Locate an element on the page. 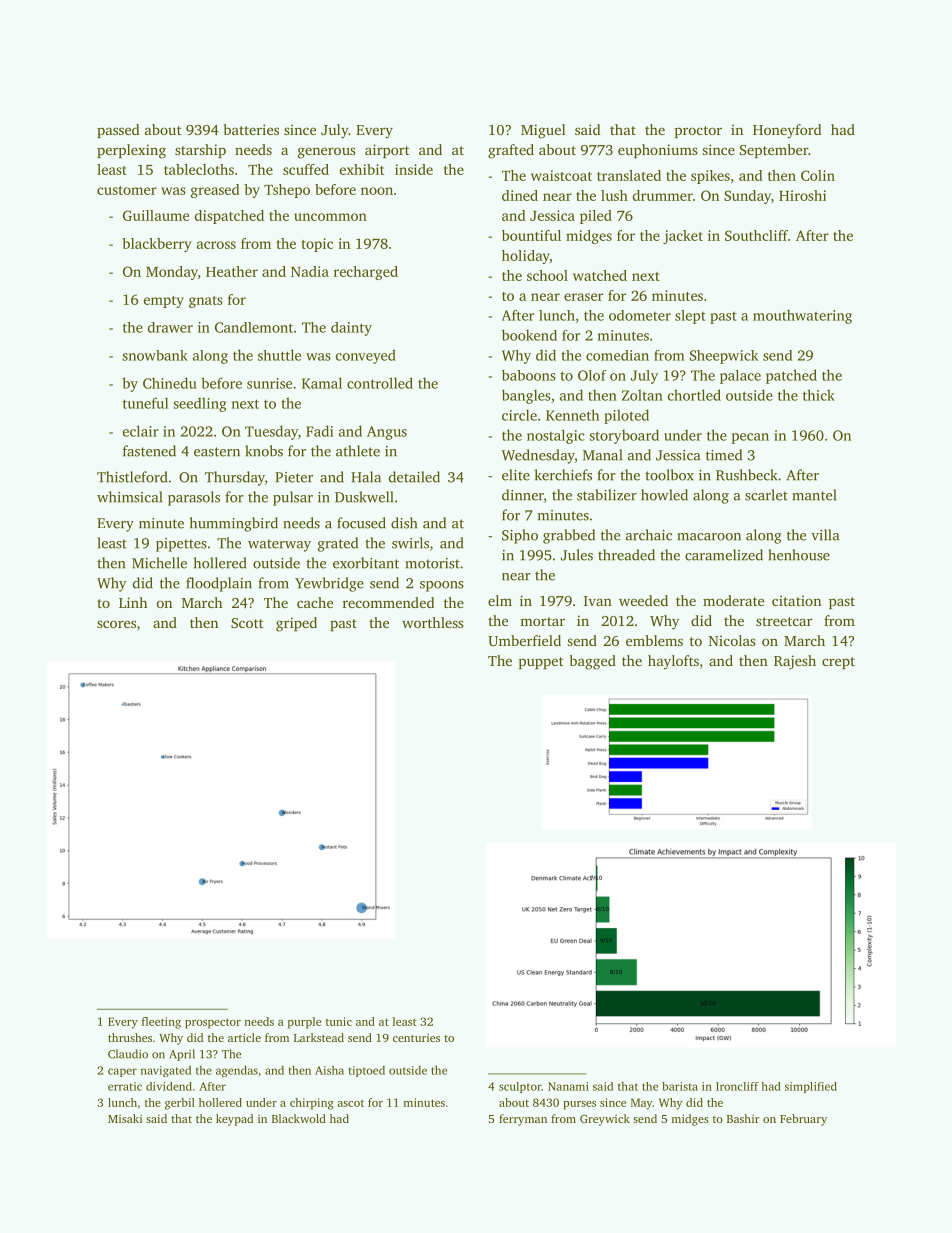 This page has width=952, height=1233. bookend is located at coordinates (529, 335).
